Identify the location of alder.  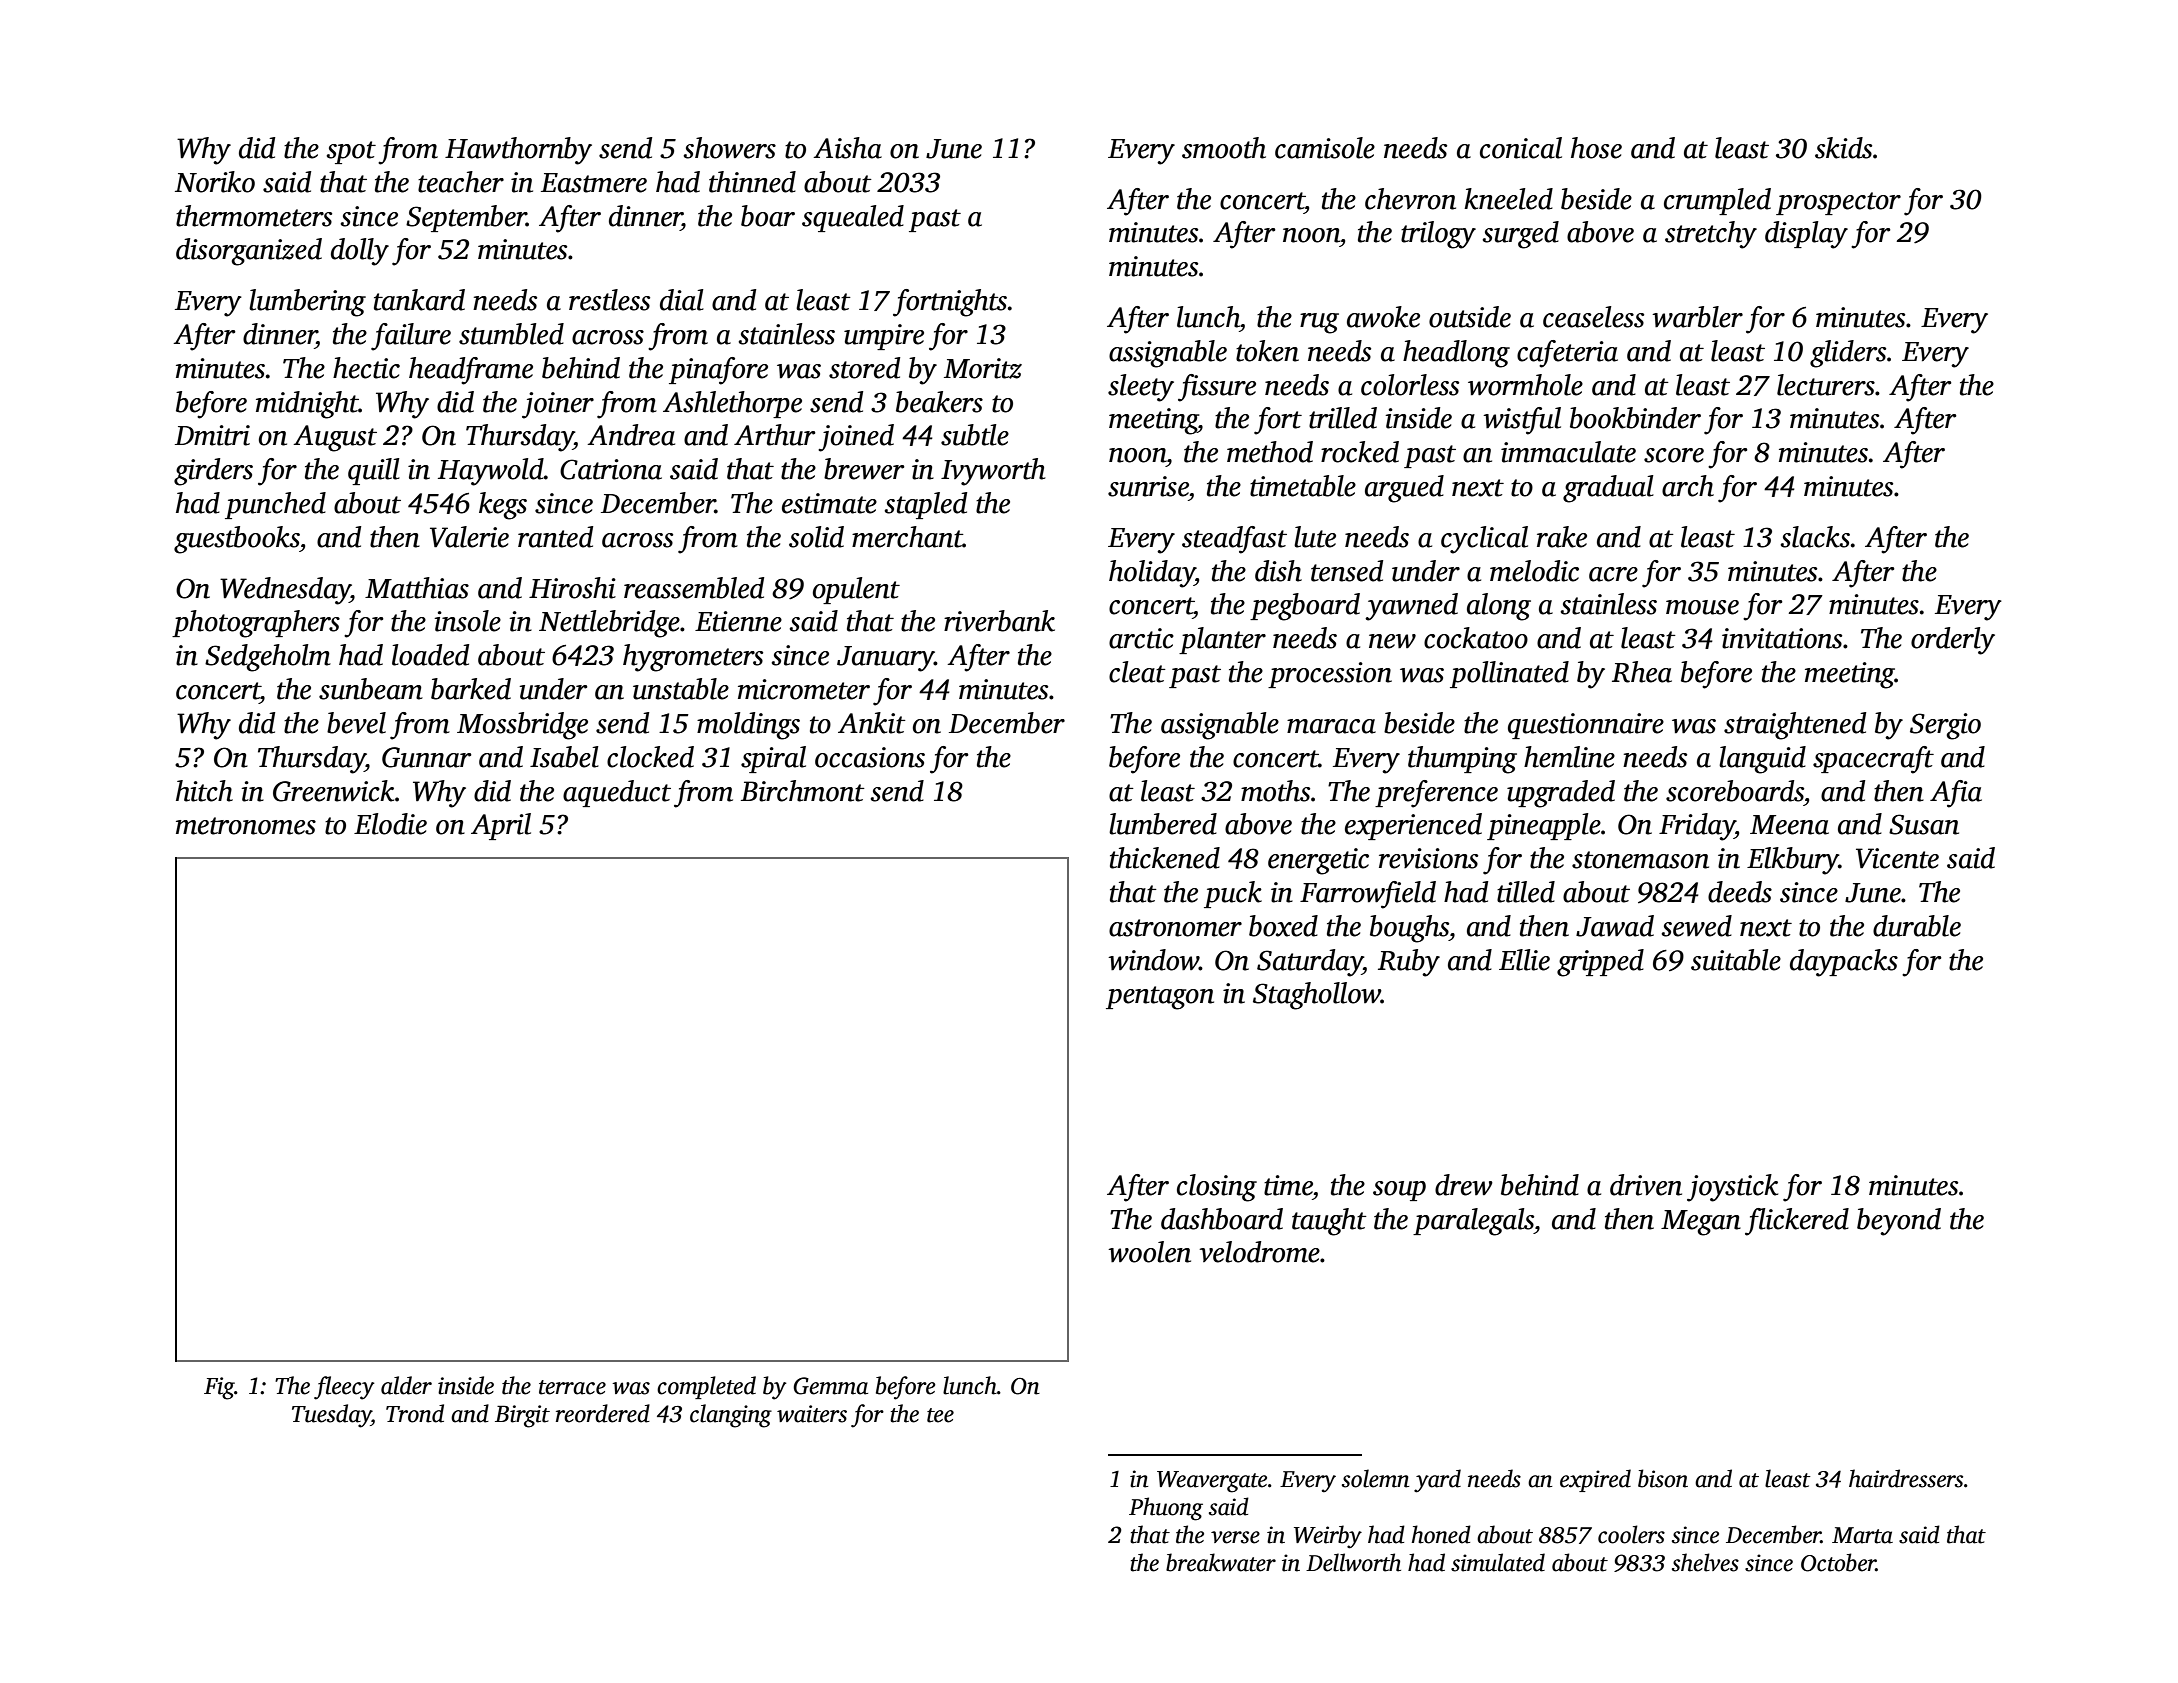
(406, 1385).
